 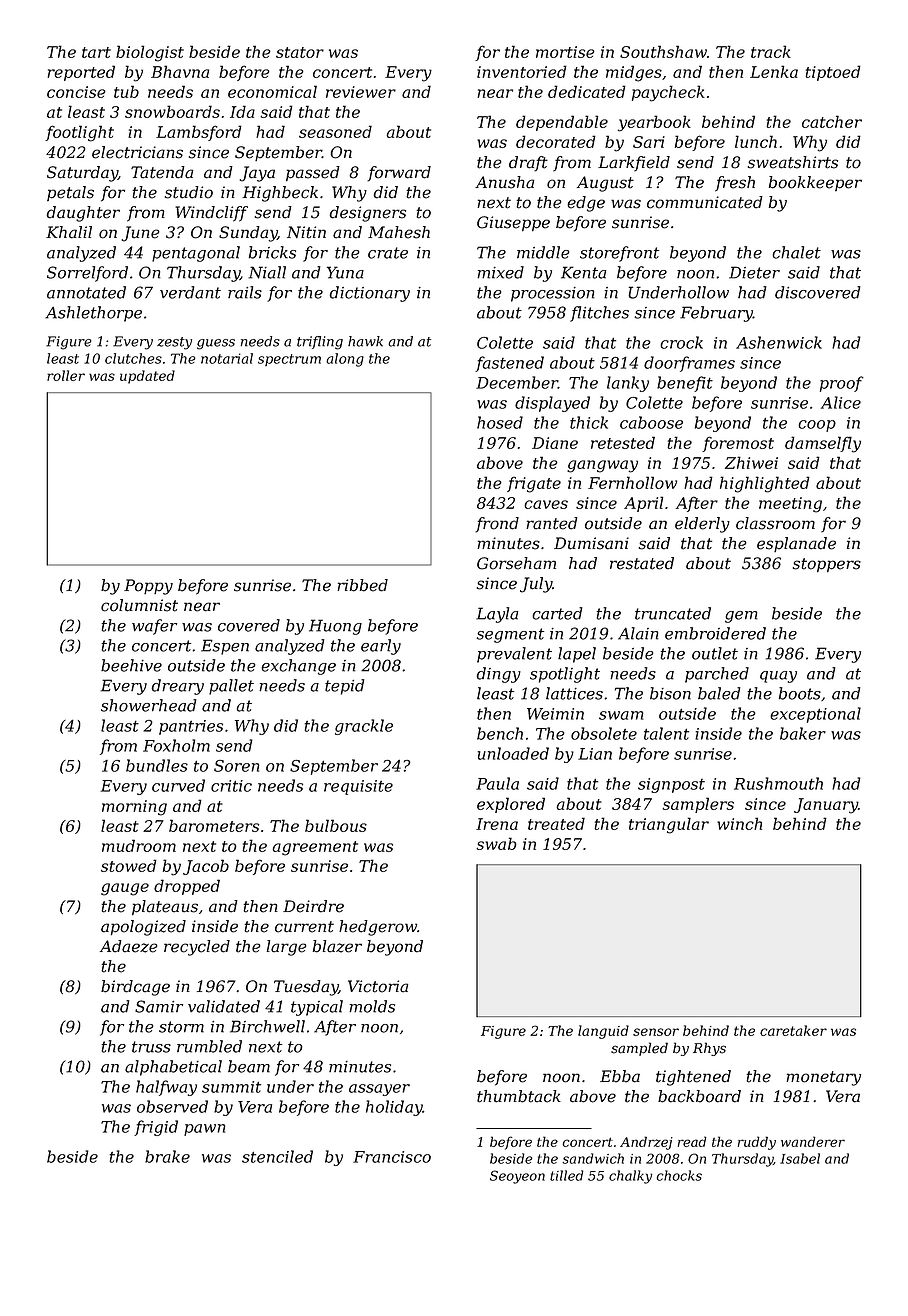 What do you see at coordinates (335, 627) in the image?
I see `Huong` at bounding box center [335, 627].
